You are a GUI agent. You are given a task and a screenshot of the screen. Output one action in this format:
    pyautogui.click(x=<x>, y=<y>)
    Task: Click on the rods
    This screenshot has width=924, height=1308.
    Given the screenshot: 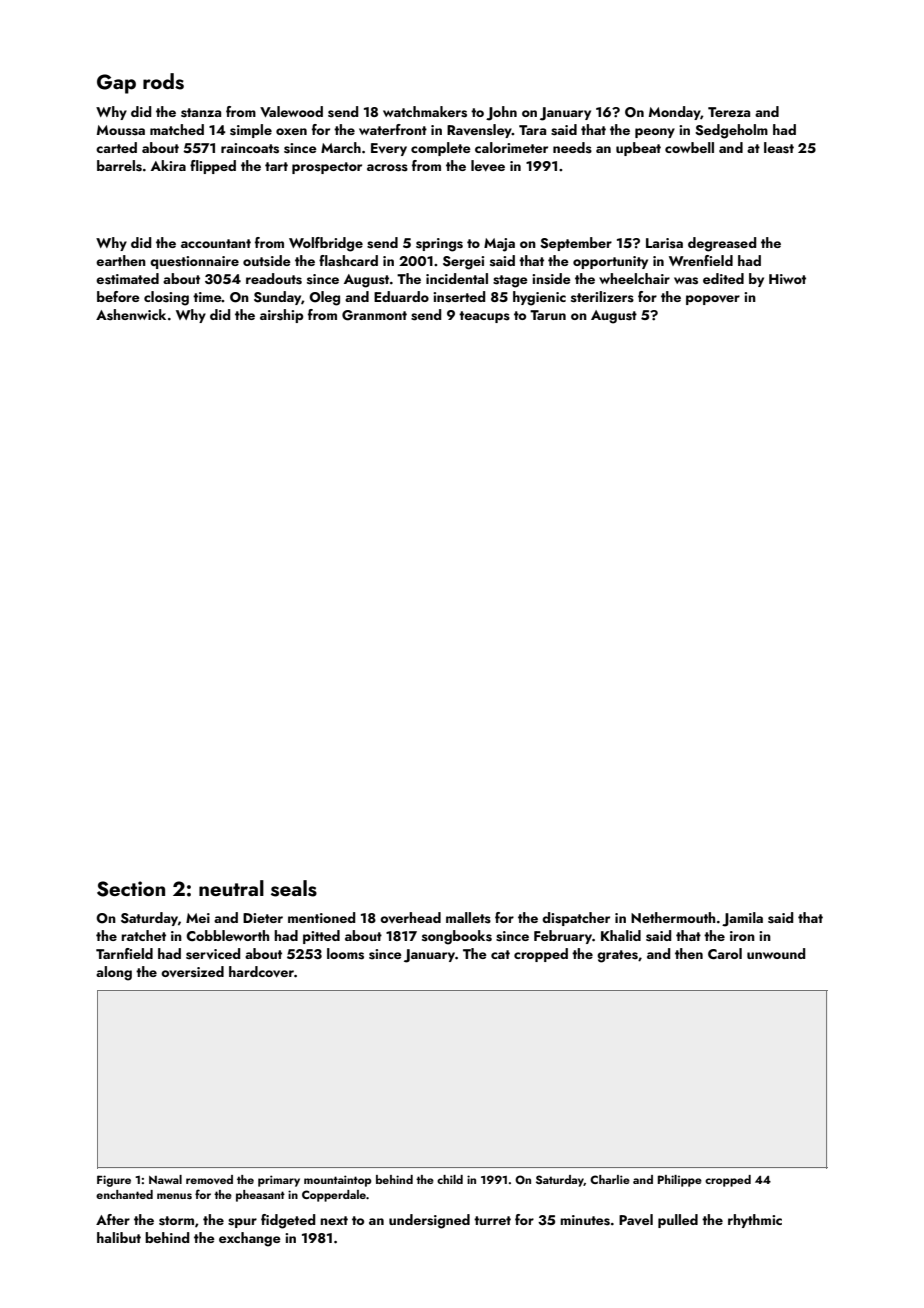 What is the action you would take?
    pyautogui.click(x=163, y=81)
